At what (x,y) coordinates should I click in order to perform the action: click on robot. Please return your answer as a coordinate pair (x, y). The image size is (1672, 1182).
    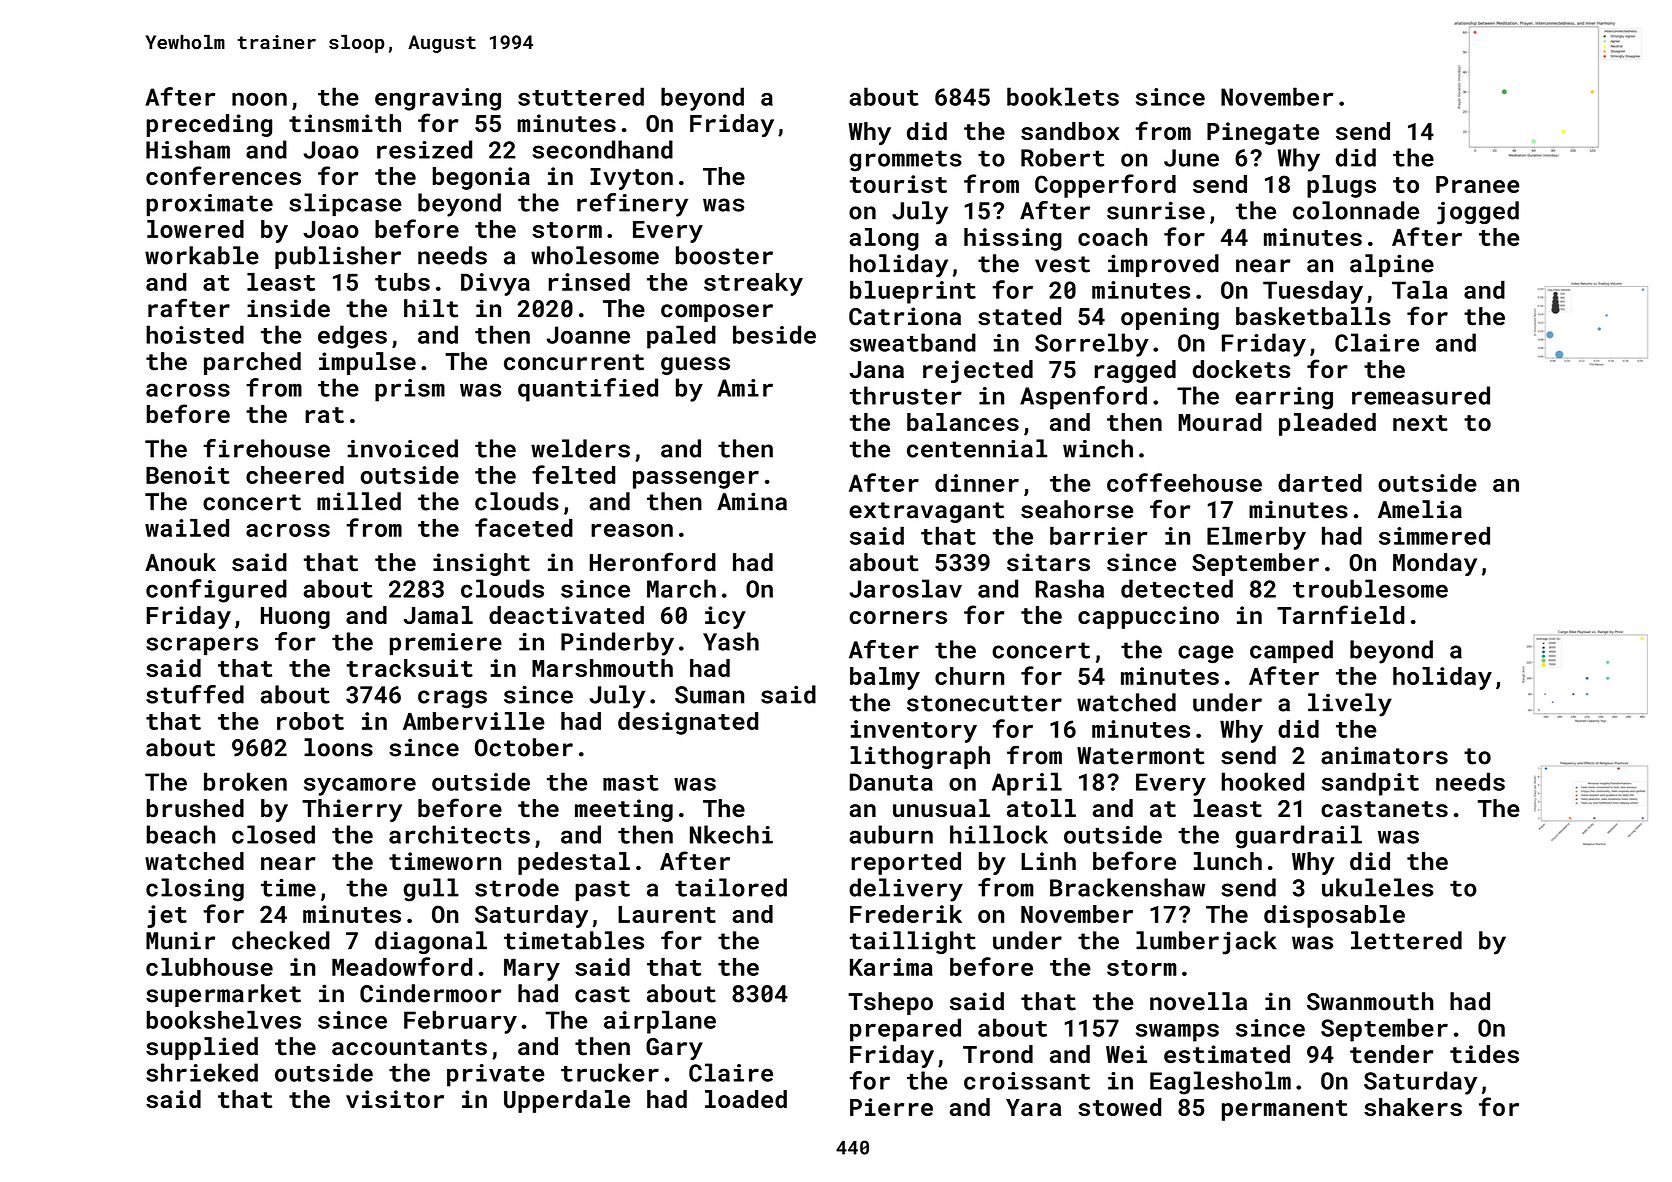
    Looking at the image, I should click on (310, 721).
